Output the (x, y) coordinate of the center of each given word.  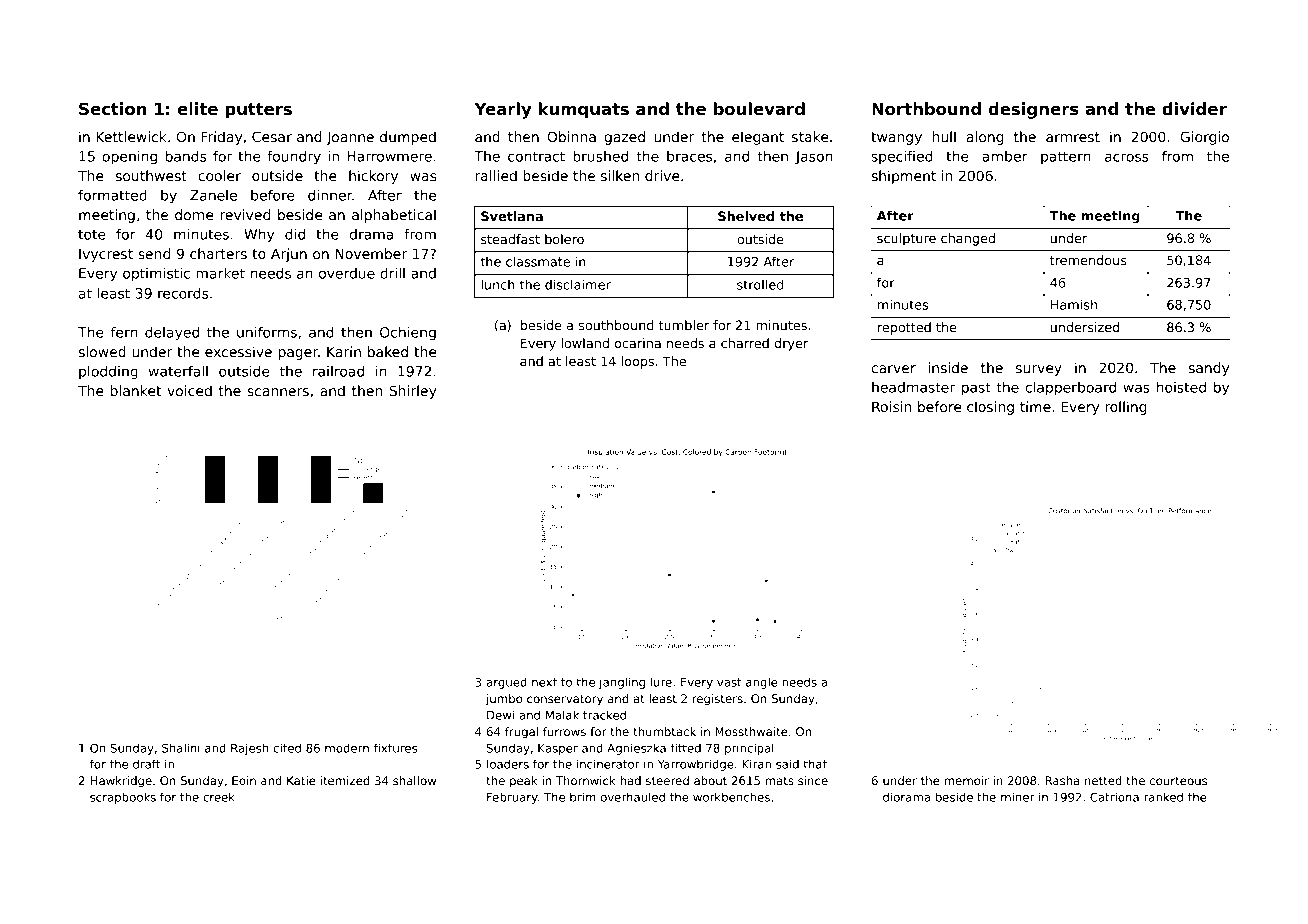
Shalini (181, 748)
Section (112, 109)
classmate (538, 261)
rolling (1126, 408)
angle (761, 683)
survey (1039, 370)
